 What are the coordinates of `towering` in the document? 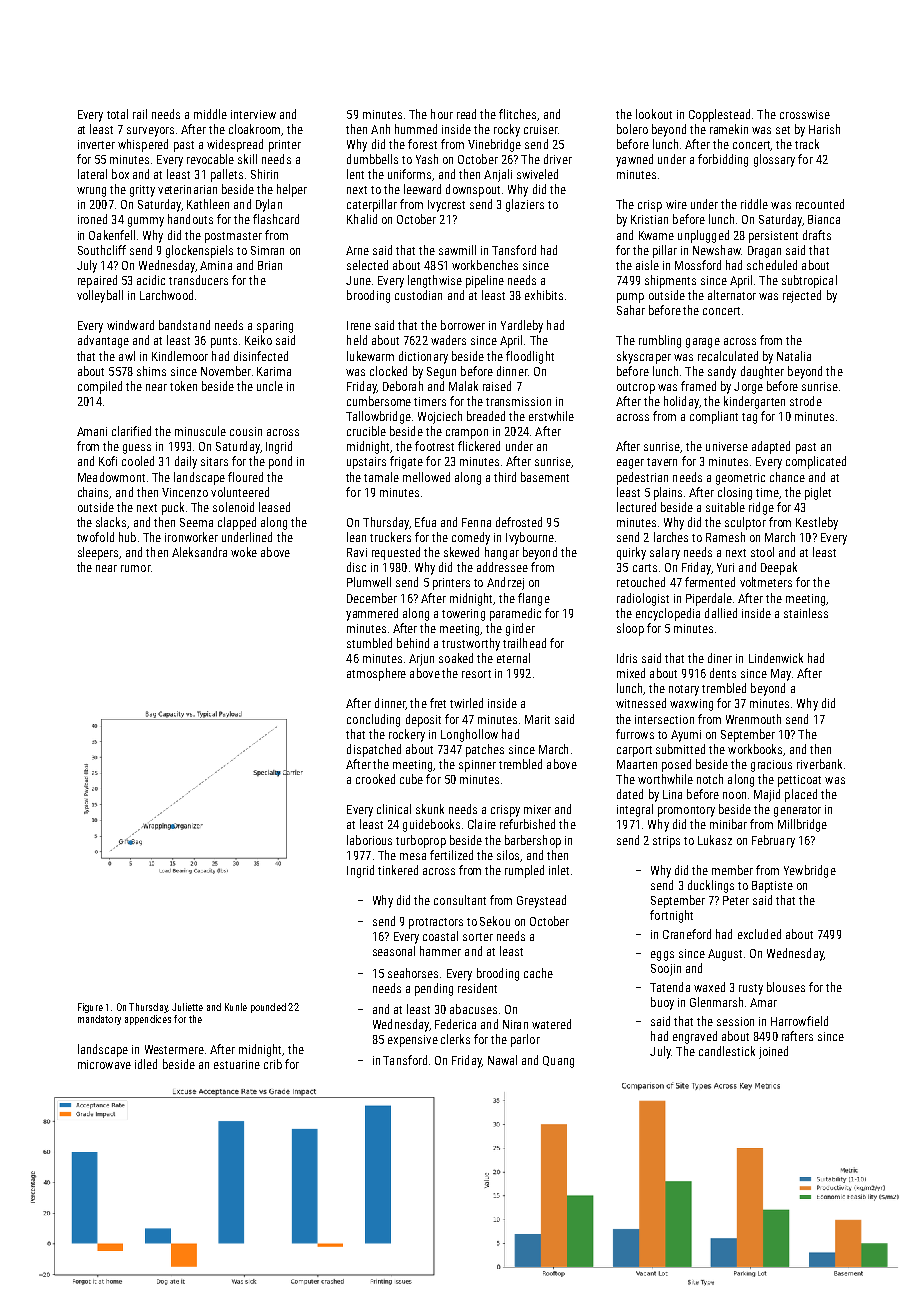 It's located at (463, 615).
